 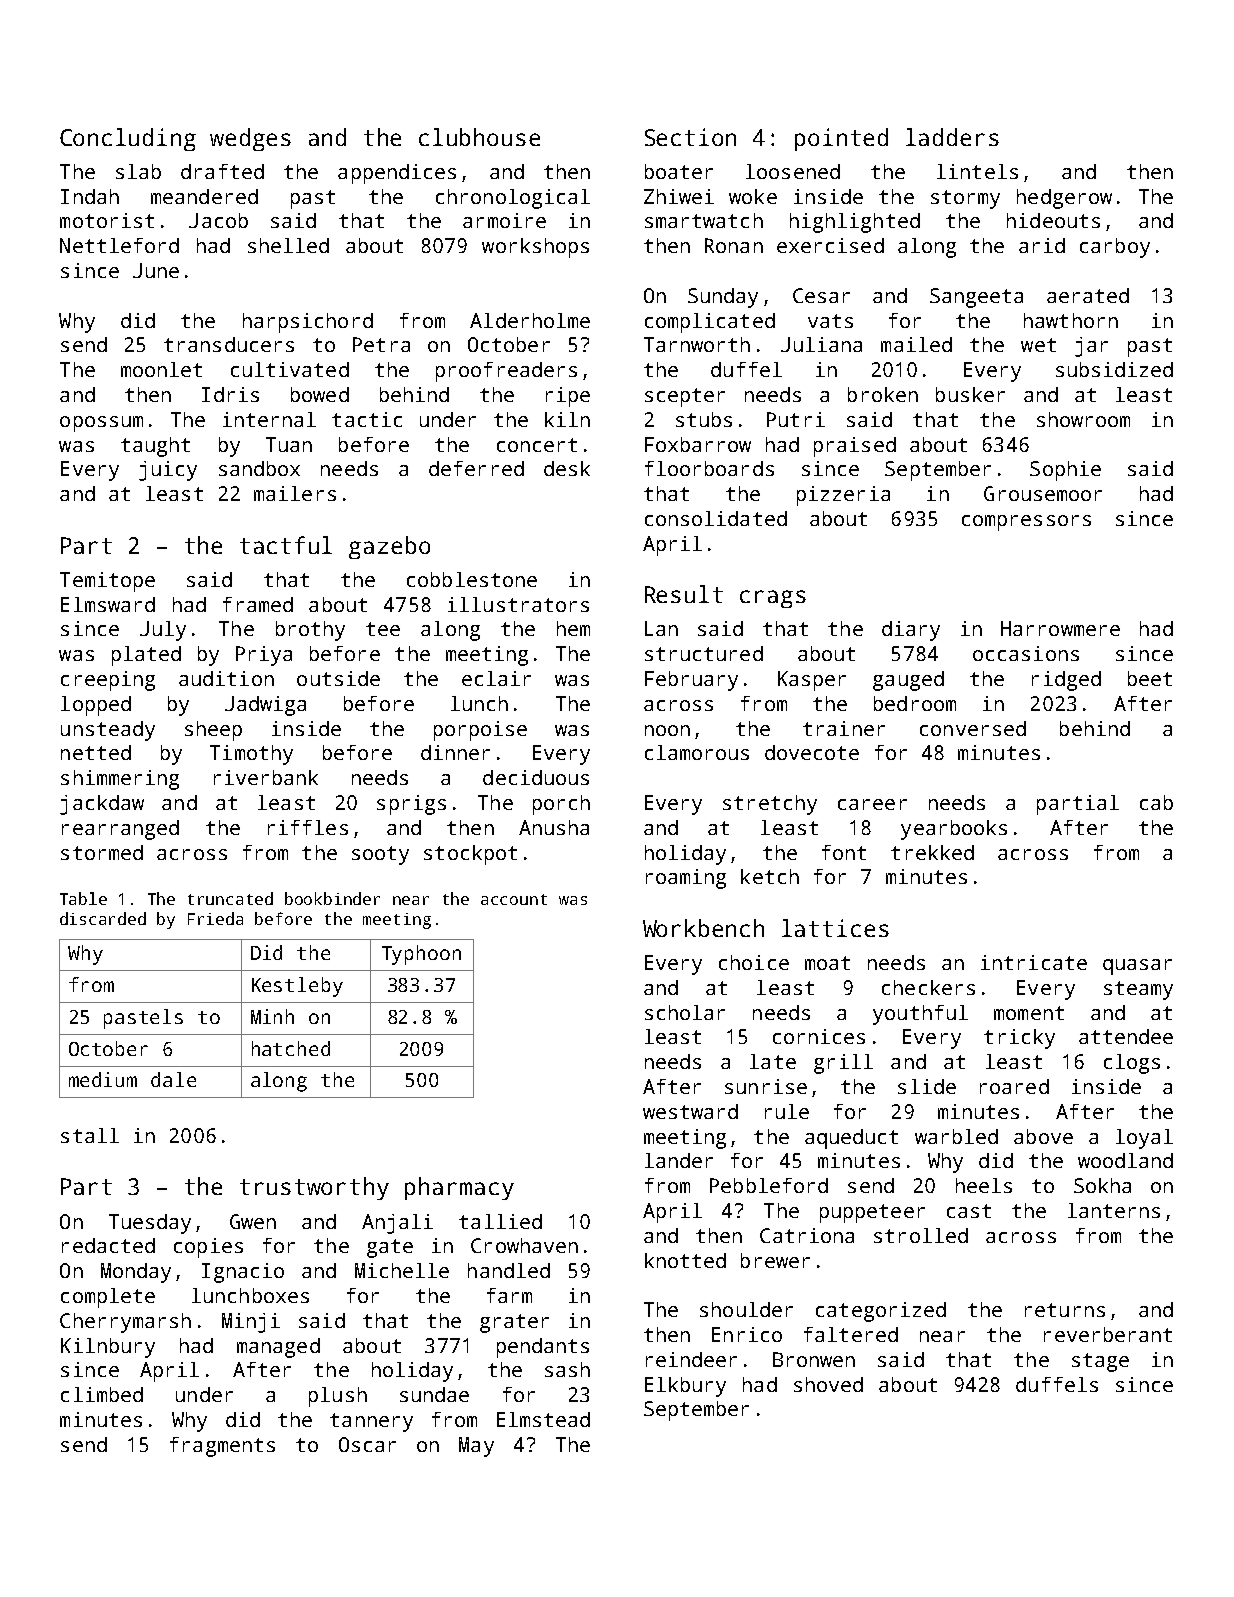 I want to click on workshops, so click(x=535, y=248).
